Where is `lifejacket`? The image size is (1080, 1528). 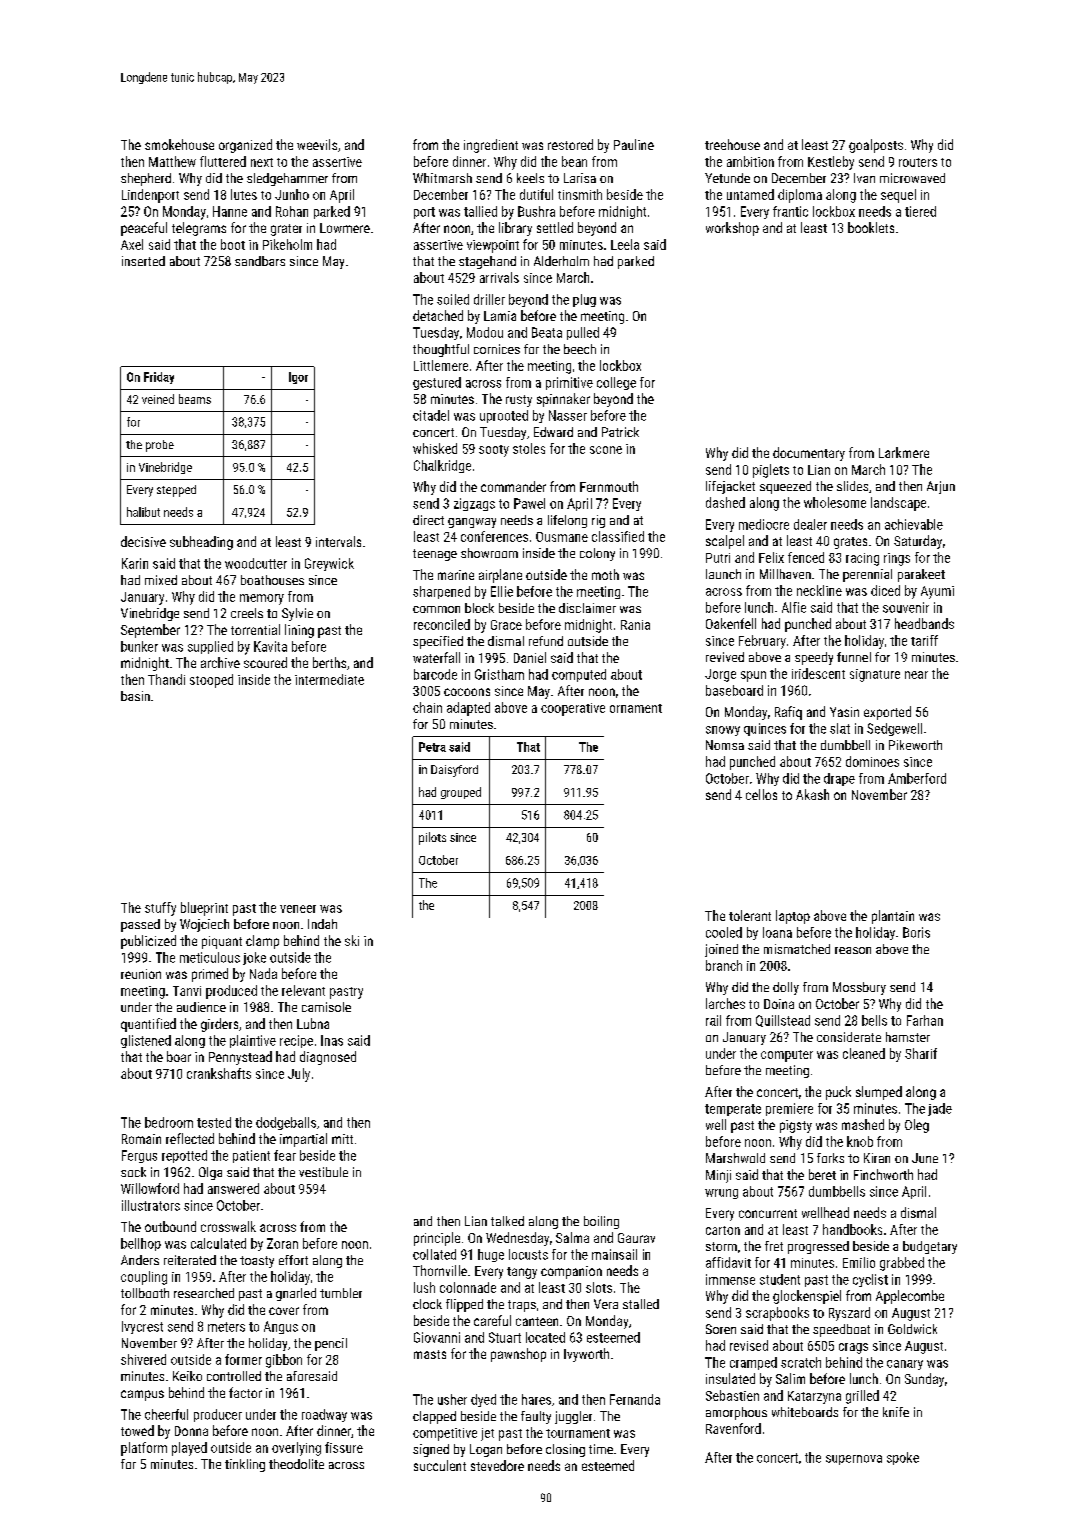 lifejacket is located at coordinates (730, 487).
